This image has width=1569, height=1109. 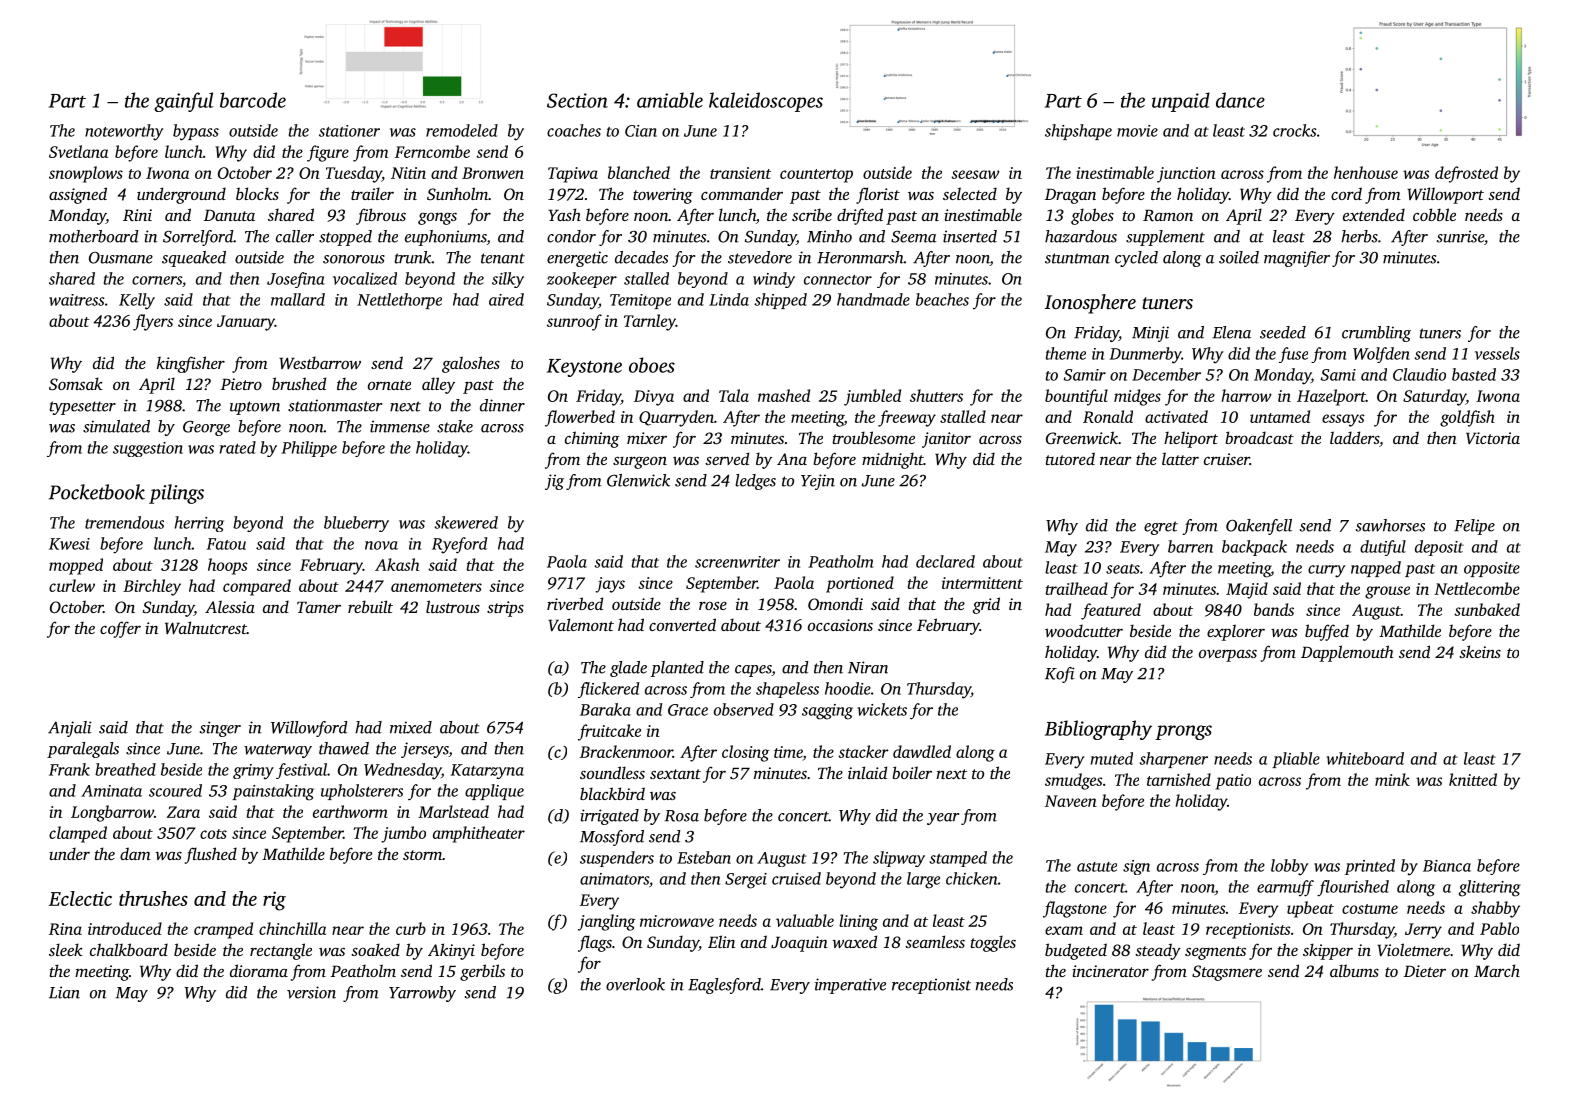 I want to click on unpaid, so click(x=1181, y=102).
